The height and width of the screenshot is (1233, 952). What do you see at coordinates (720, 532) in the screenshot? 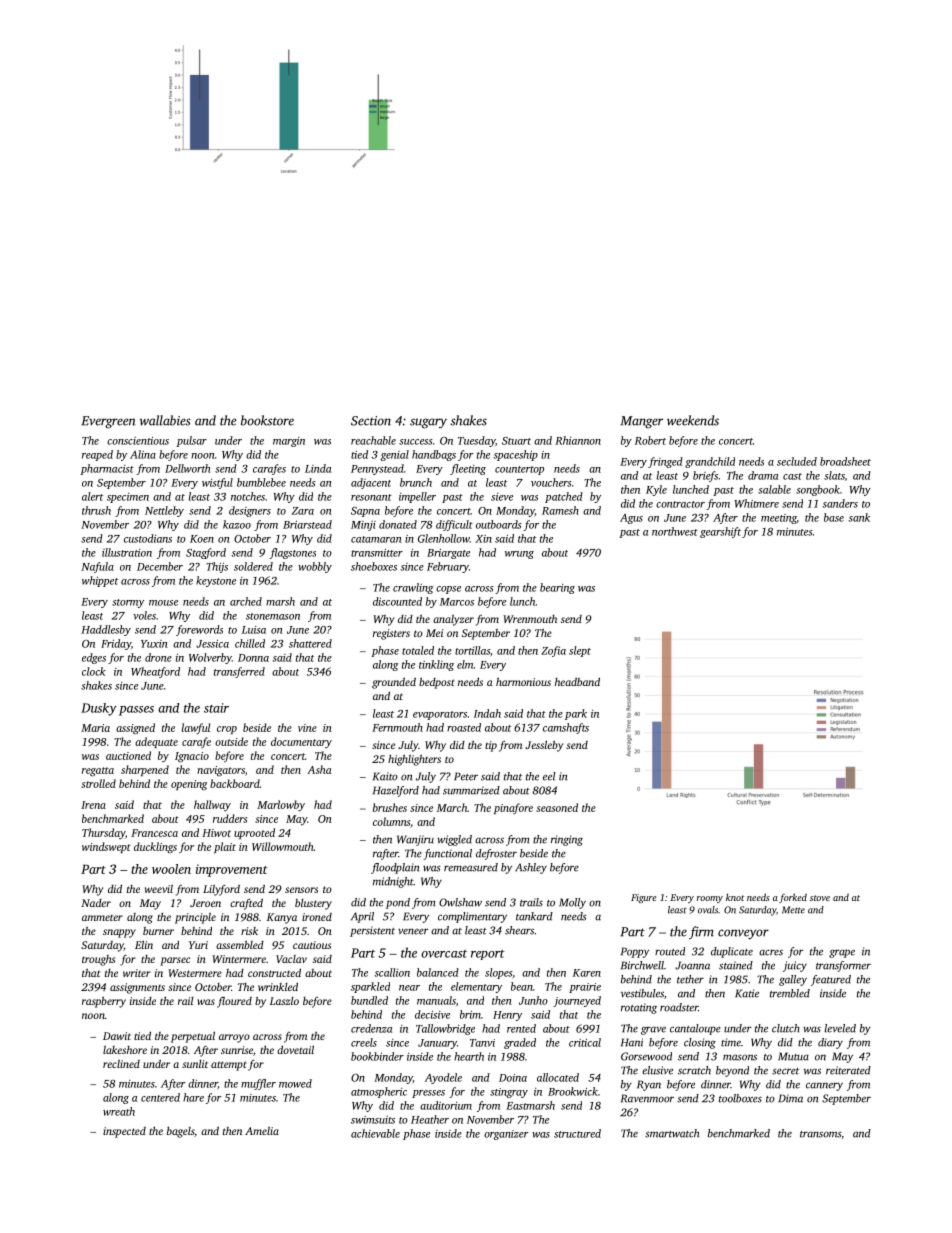
I see `gearshift` at bounding box center [720, 532].
